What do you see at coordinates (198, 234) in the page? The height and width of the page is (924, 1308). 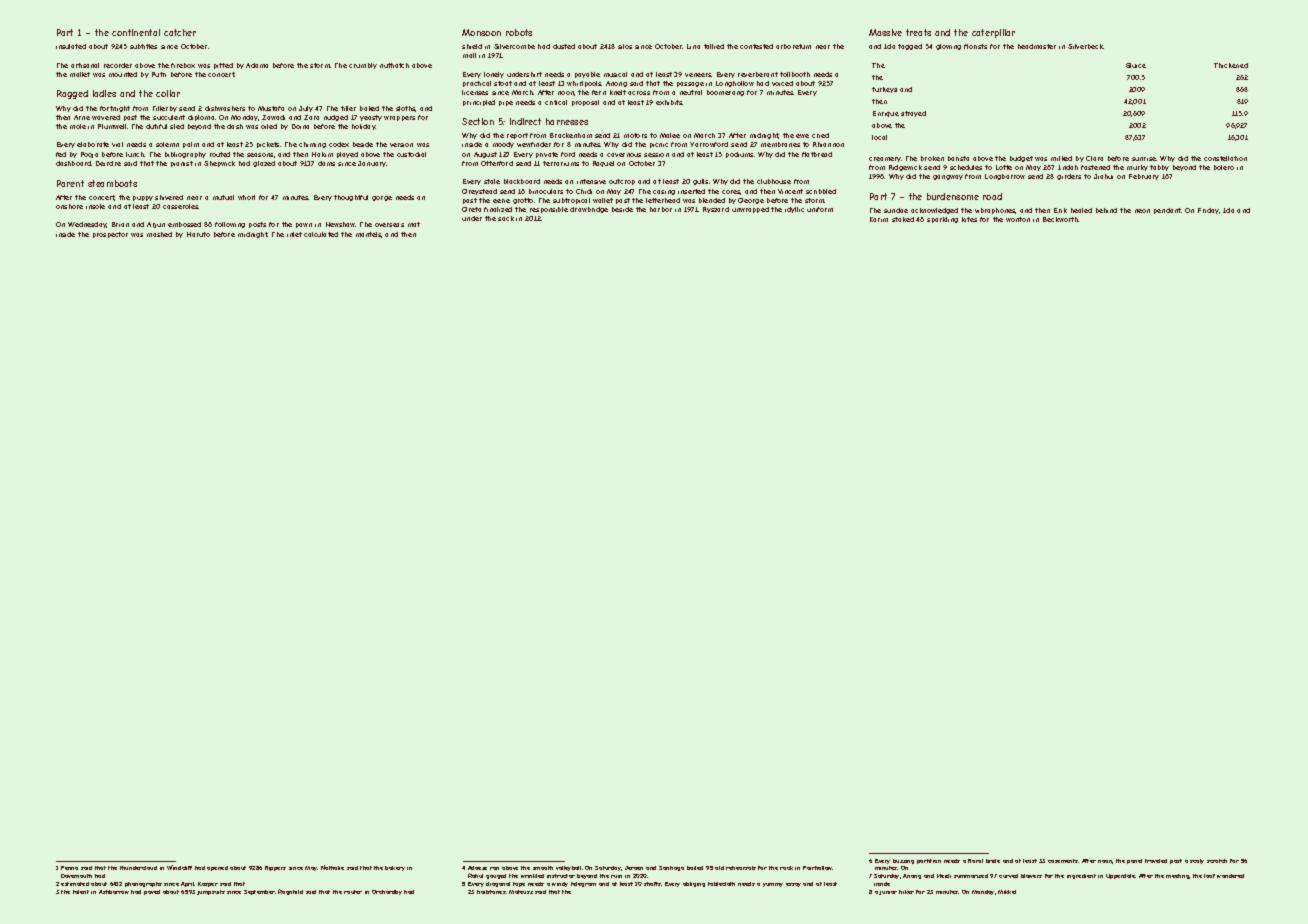 I see `Haruto` at bounding box center [198, 234].
